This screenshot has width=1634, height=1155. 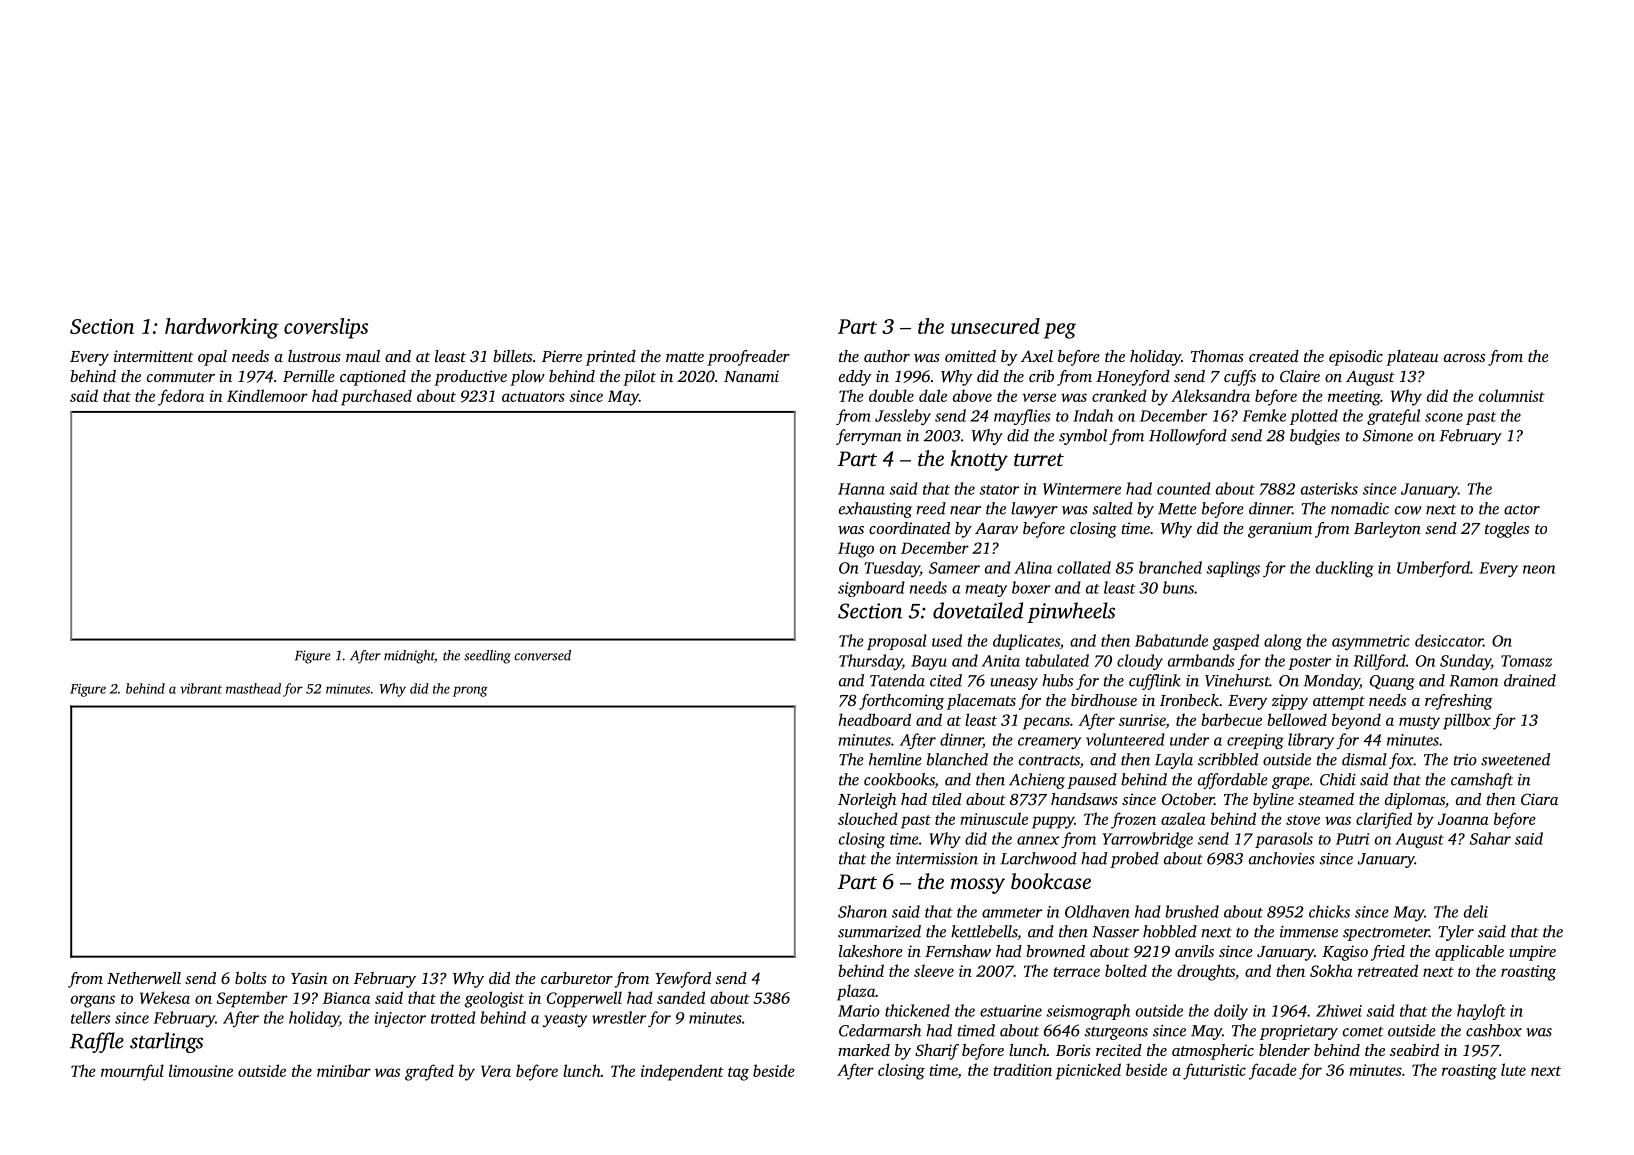 I want to click on sanded, so click(x=681, y=997).
